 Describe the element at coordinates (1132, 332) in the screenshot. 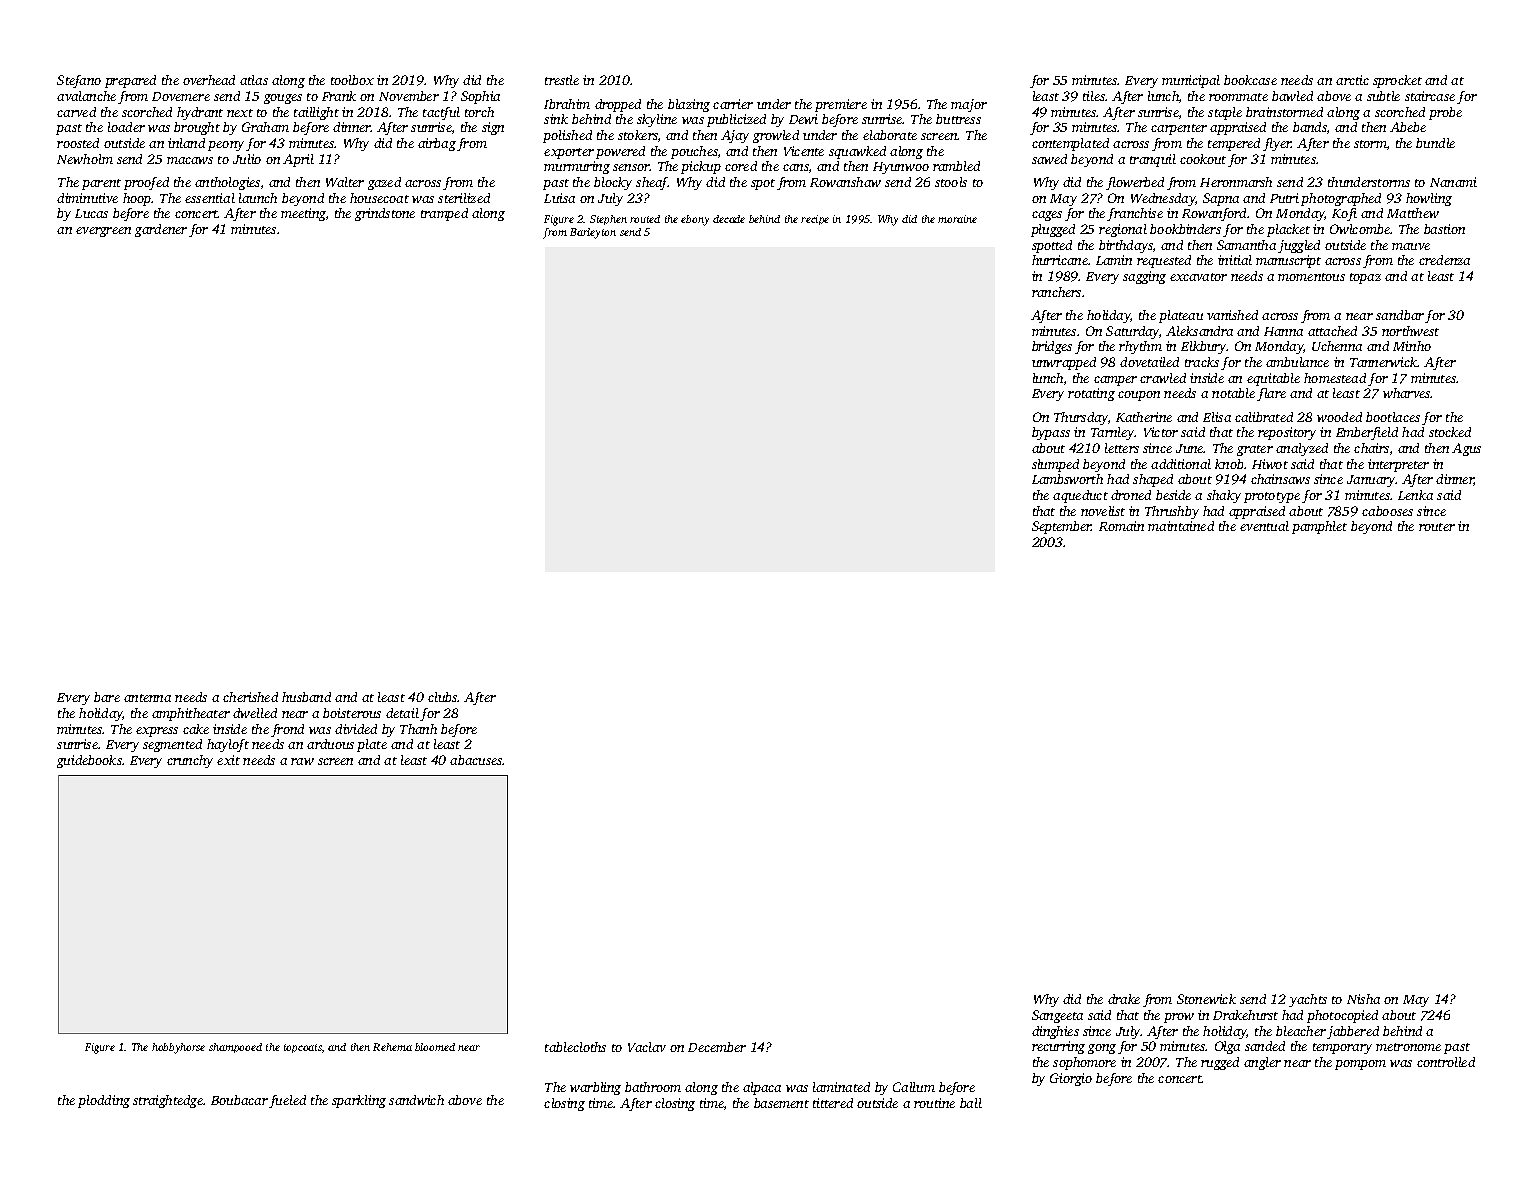

I see `Saturday` at that location.
